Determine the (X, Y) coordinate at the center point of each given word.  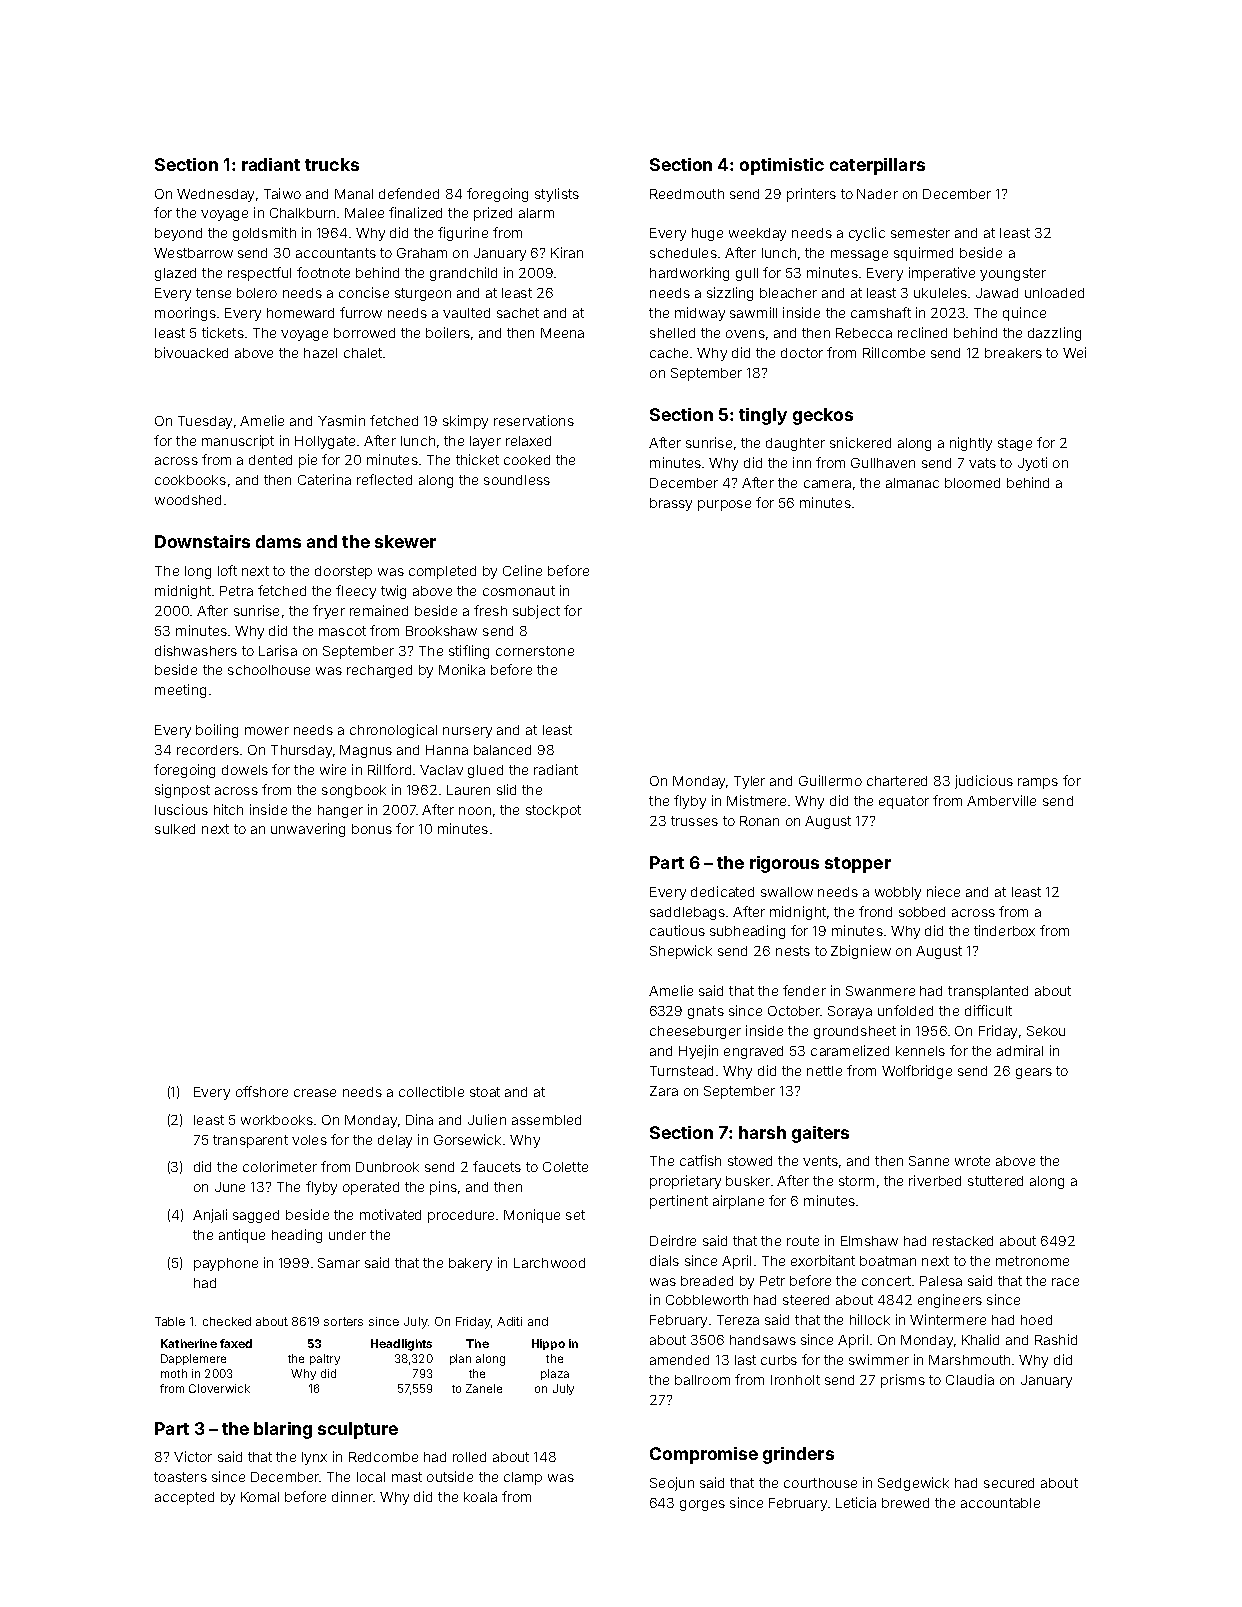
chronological (393, 731)
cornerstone (535, 651)
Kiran (567, 252)
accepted (184, 1498)
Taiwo (282, 193)
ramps (1038, 783)
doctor (802, 353)
